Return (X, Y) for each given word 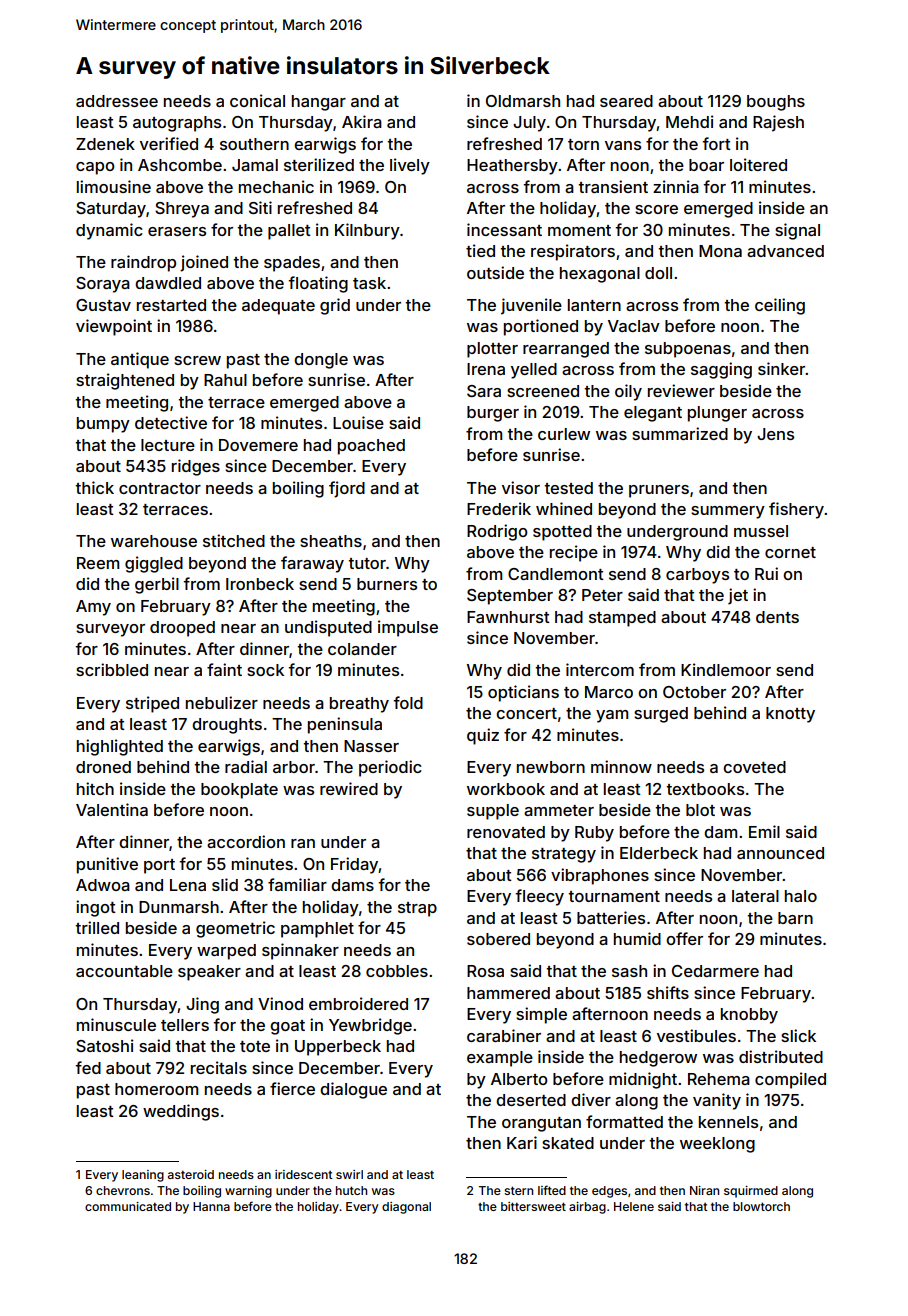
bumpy (103, 425)
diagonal (406, 1208)
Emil (764, 831)
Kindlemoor (726, 669)
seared (626, 101)
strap (417, 909)
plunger (717, 414)
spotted (562, 533)
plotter (492, 350)
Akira (362, 121)
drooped (182, 629)
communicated (128, 1206)
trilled (97, 927)
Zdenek (105, 144)
